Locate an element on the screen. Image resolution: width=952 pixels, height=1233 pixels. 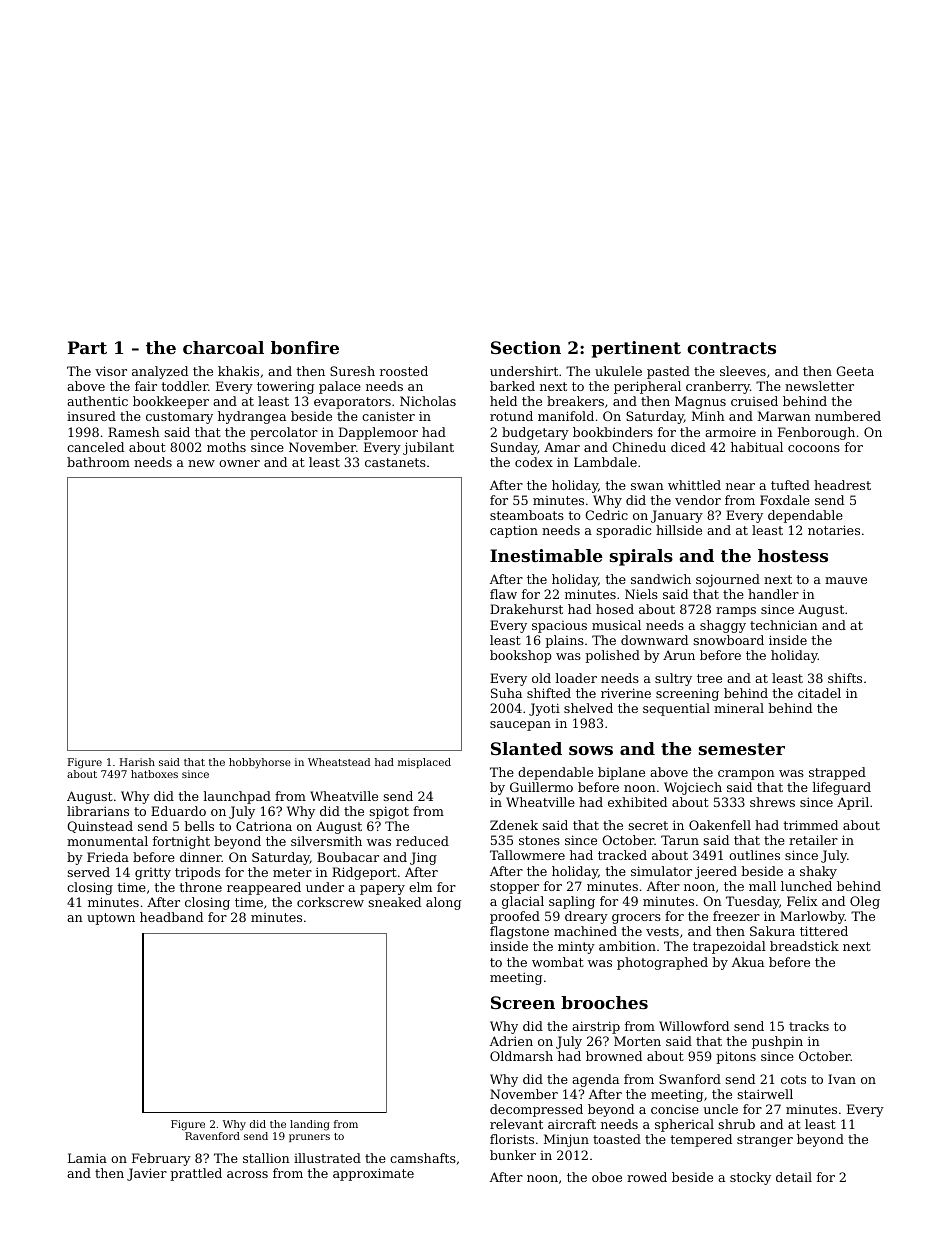
pertinent is located at coordinates (636, 349).
